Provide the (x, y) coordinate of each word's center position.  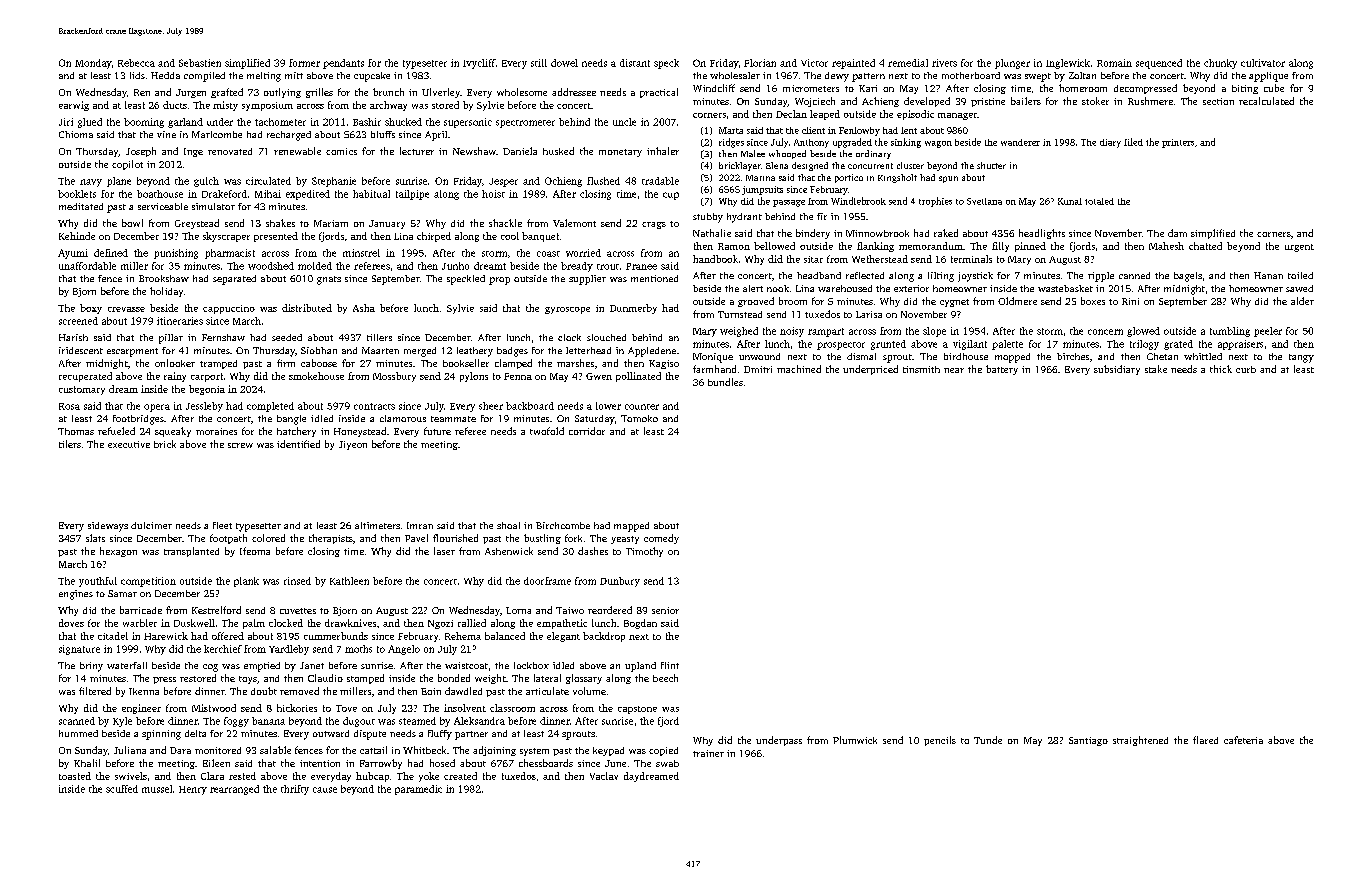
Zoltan (1082, 75)
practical (659, 93)
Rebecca (136, 63)
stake (1156, 369)
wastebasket (1065, 288)
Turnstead (740, 314)
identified (298, 444)
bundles (725, 382)
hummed (78, 733)
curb (1246, 369)
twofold (547, 431)
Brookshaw (164, 278)
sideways (108, 527)
